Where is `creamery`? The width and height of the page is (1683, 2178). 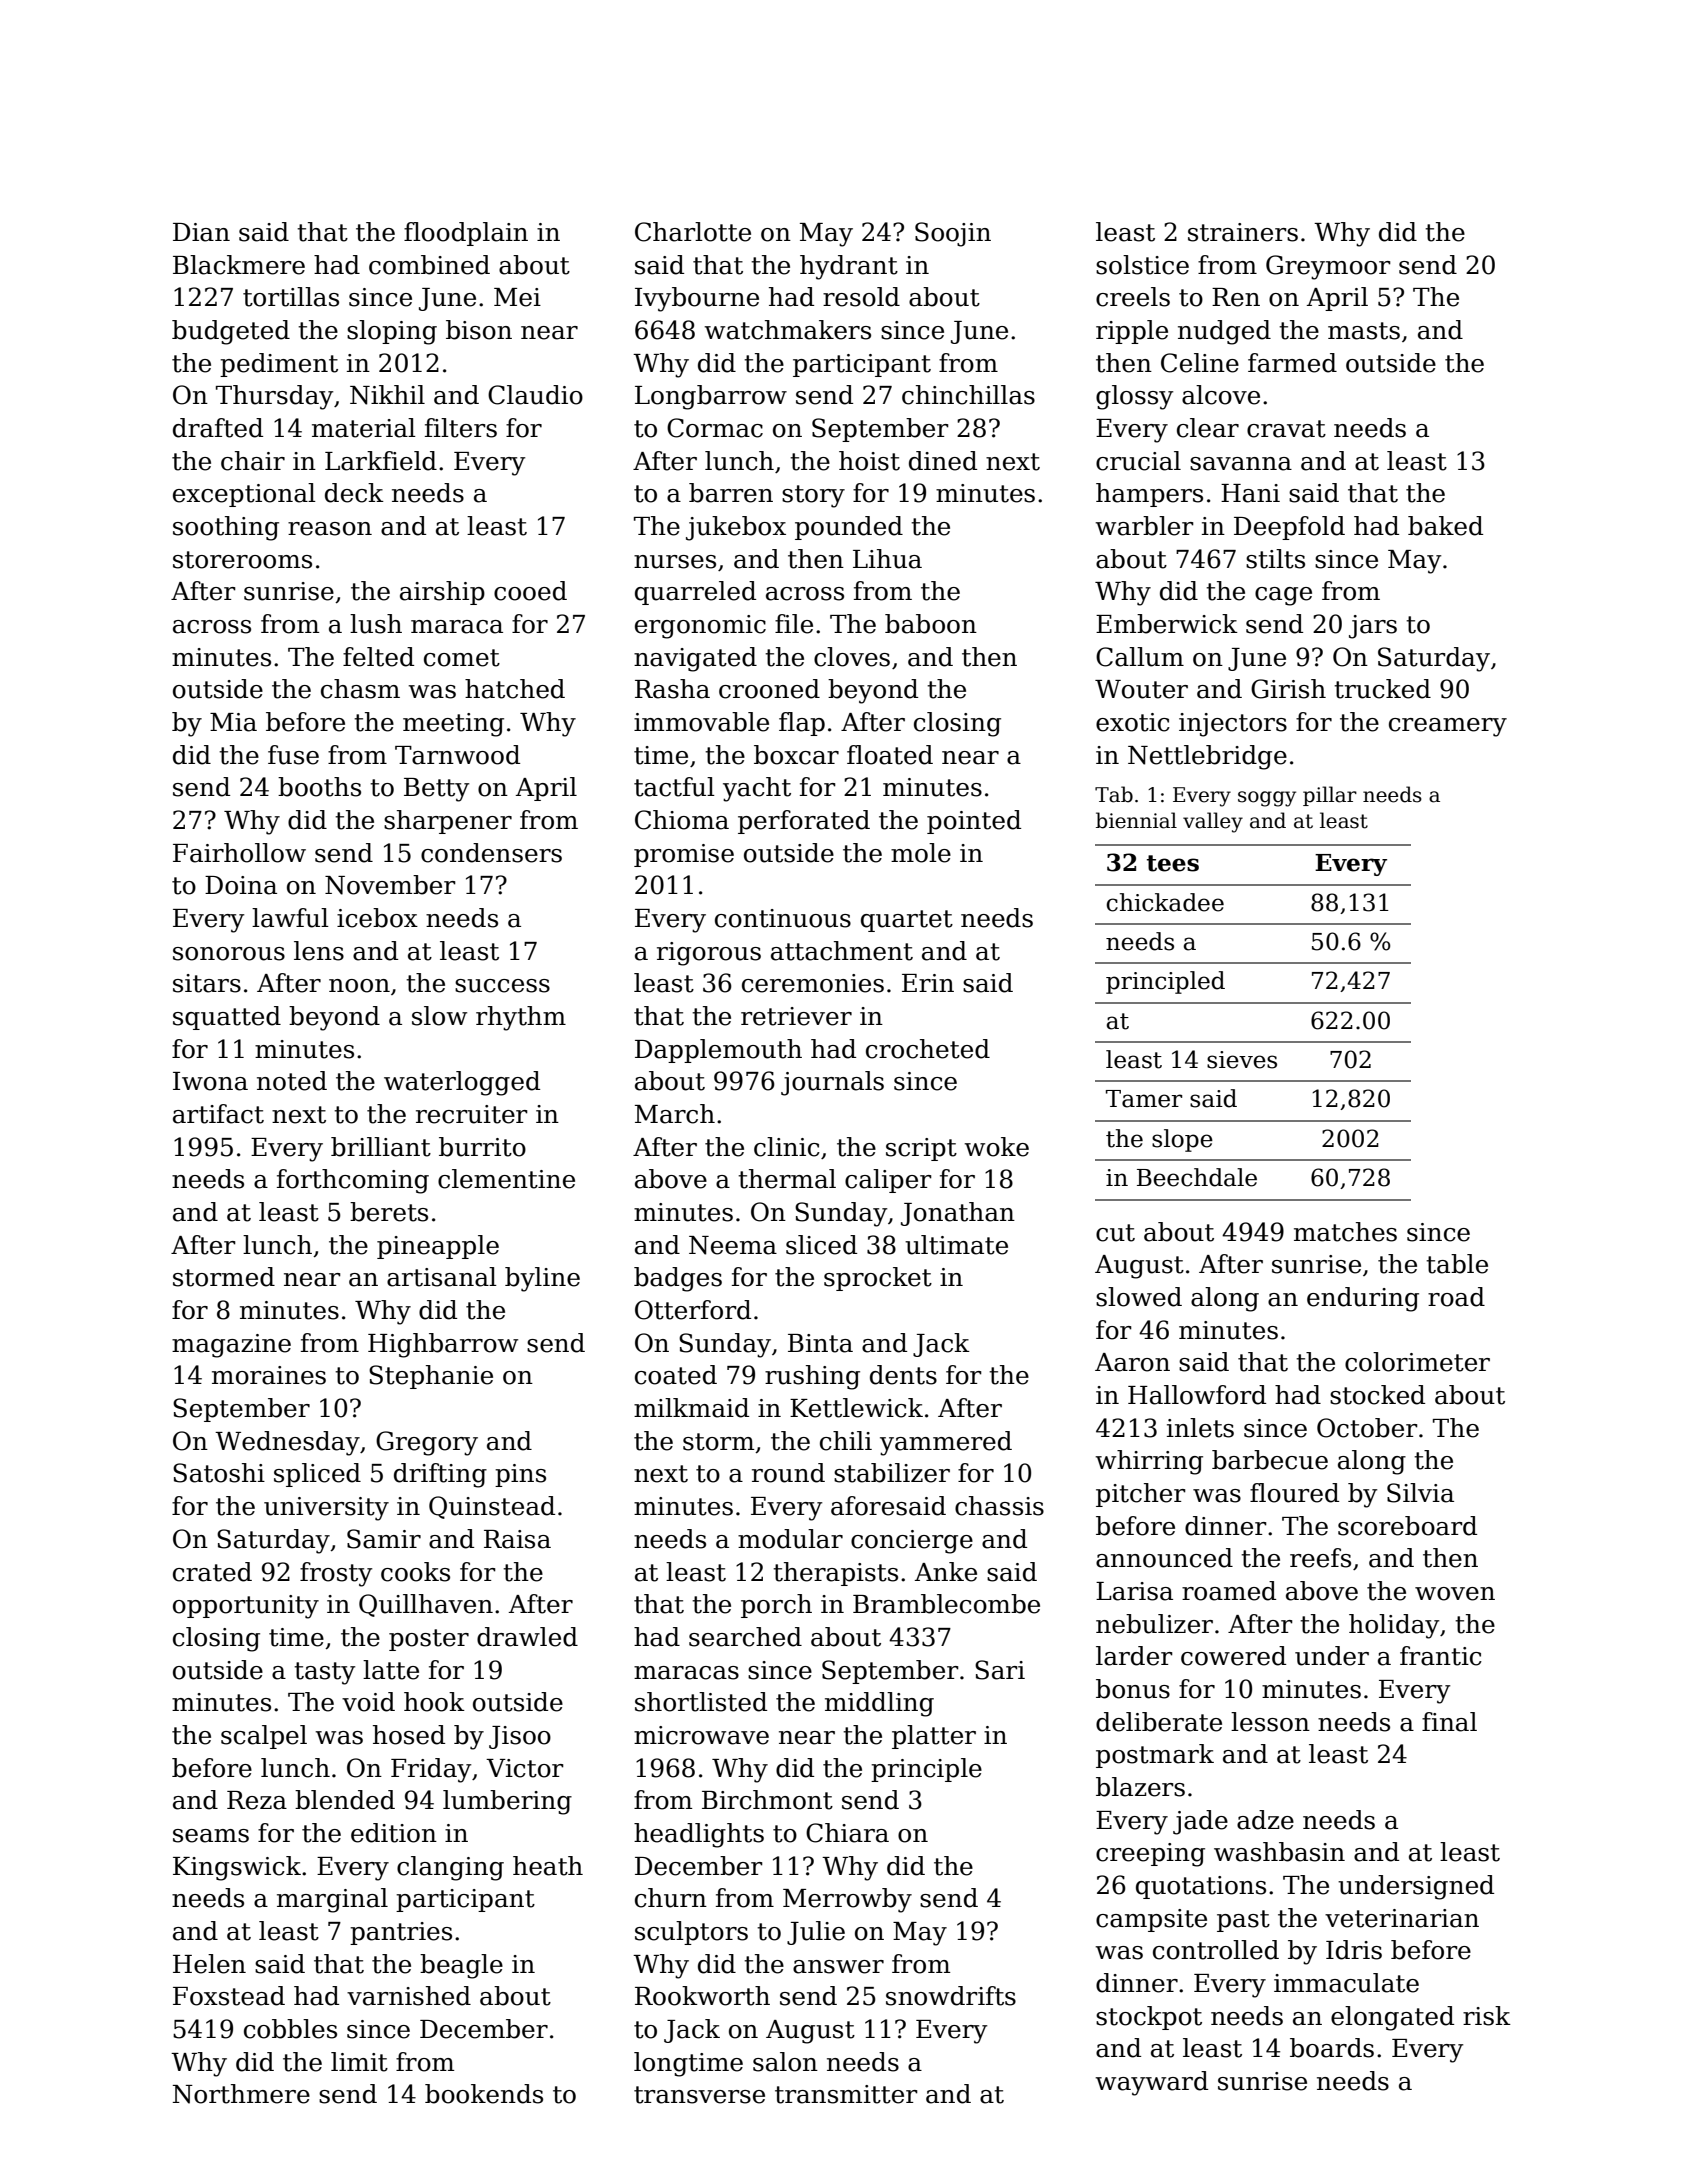 creamery is located at coordinates (1448, 727).
